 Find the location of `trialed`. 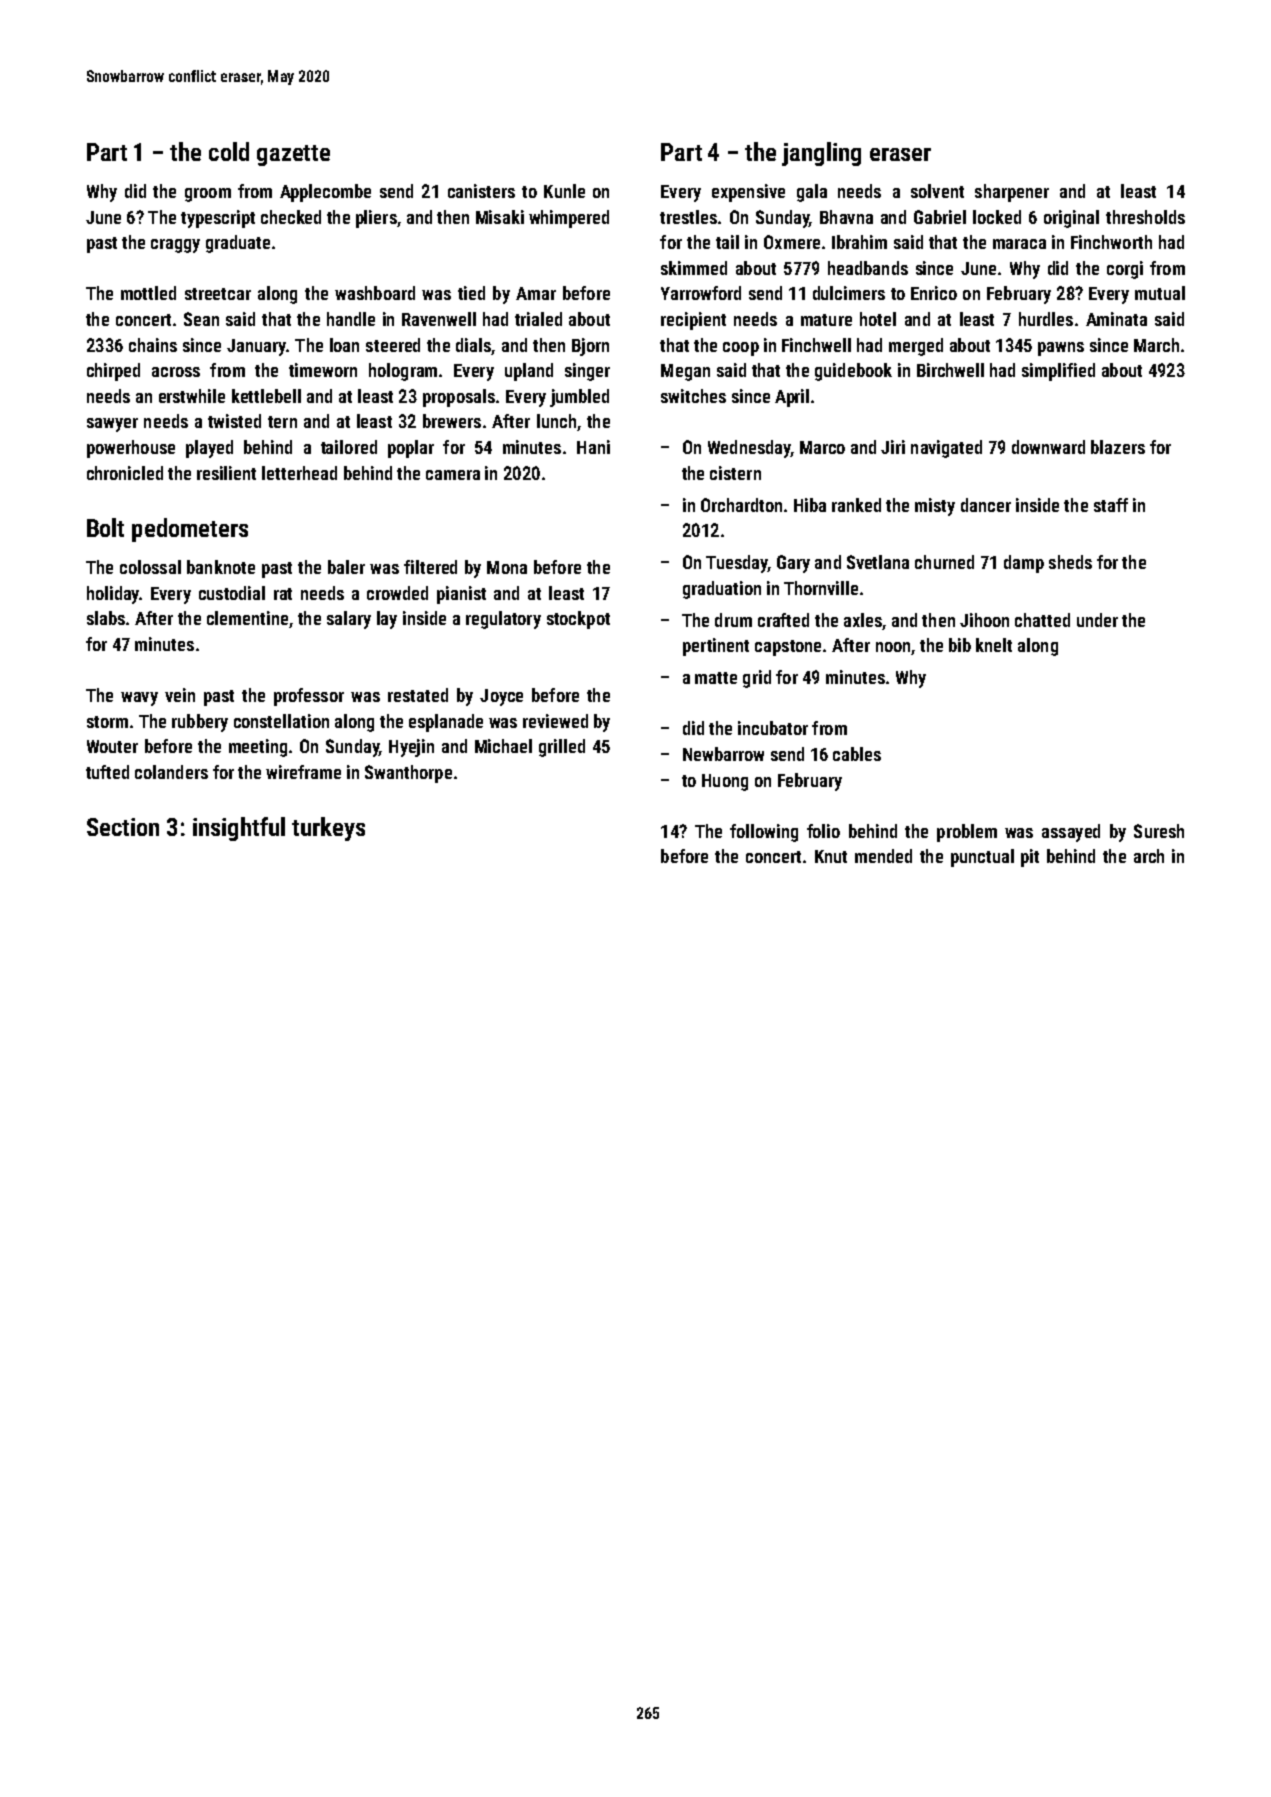

trialed is located at coordinates (538, 319).
